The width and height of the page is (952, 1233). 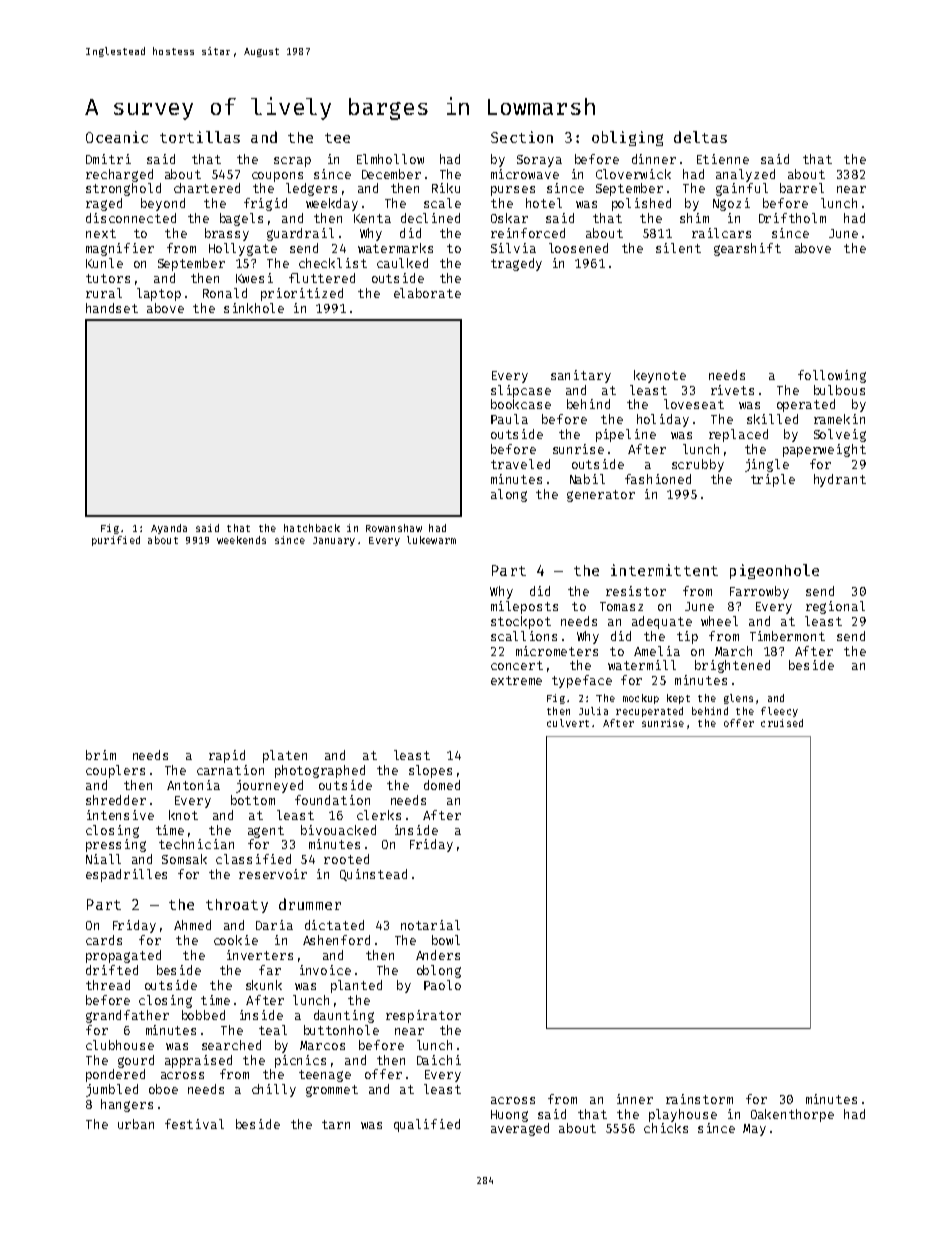 What do you see at coordinates (332, 1091) in the page?
I see `grommet` at bounding box center [332, 1091].
